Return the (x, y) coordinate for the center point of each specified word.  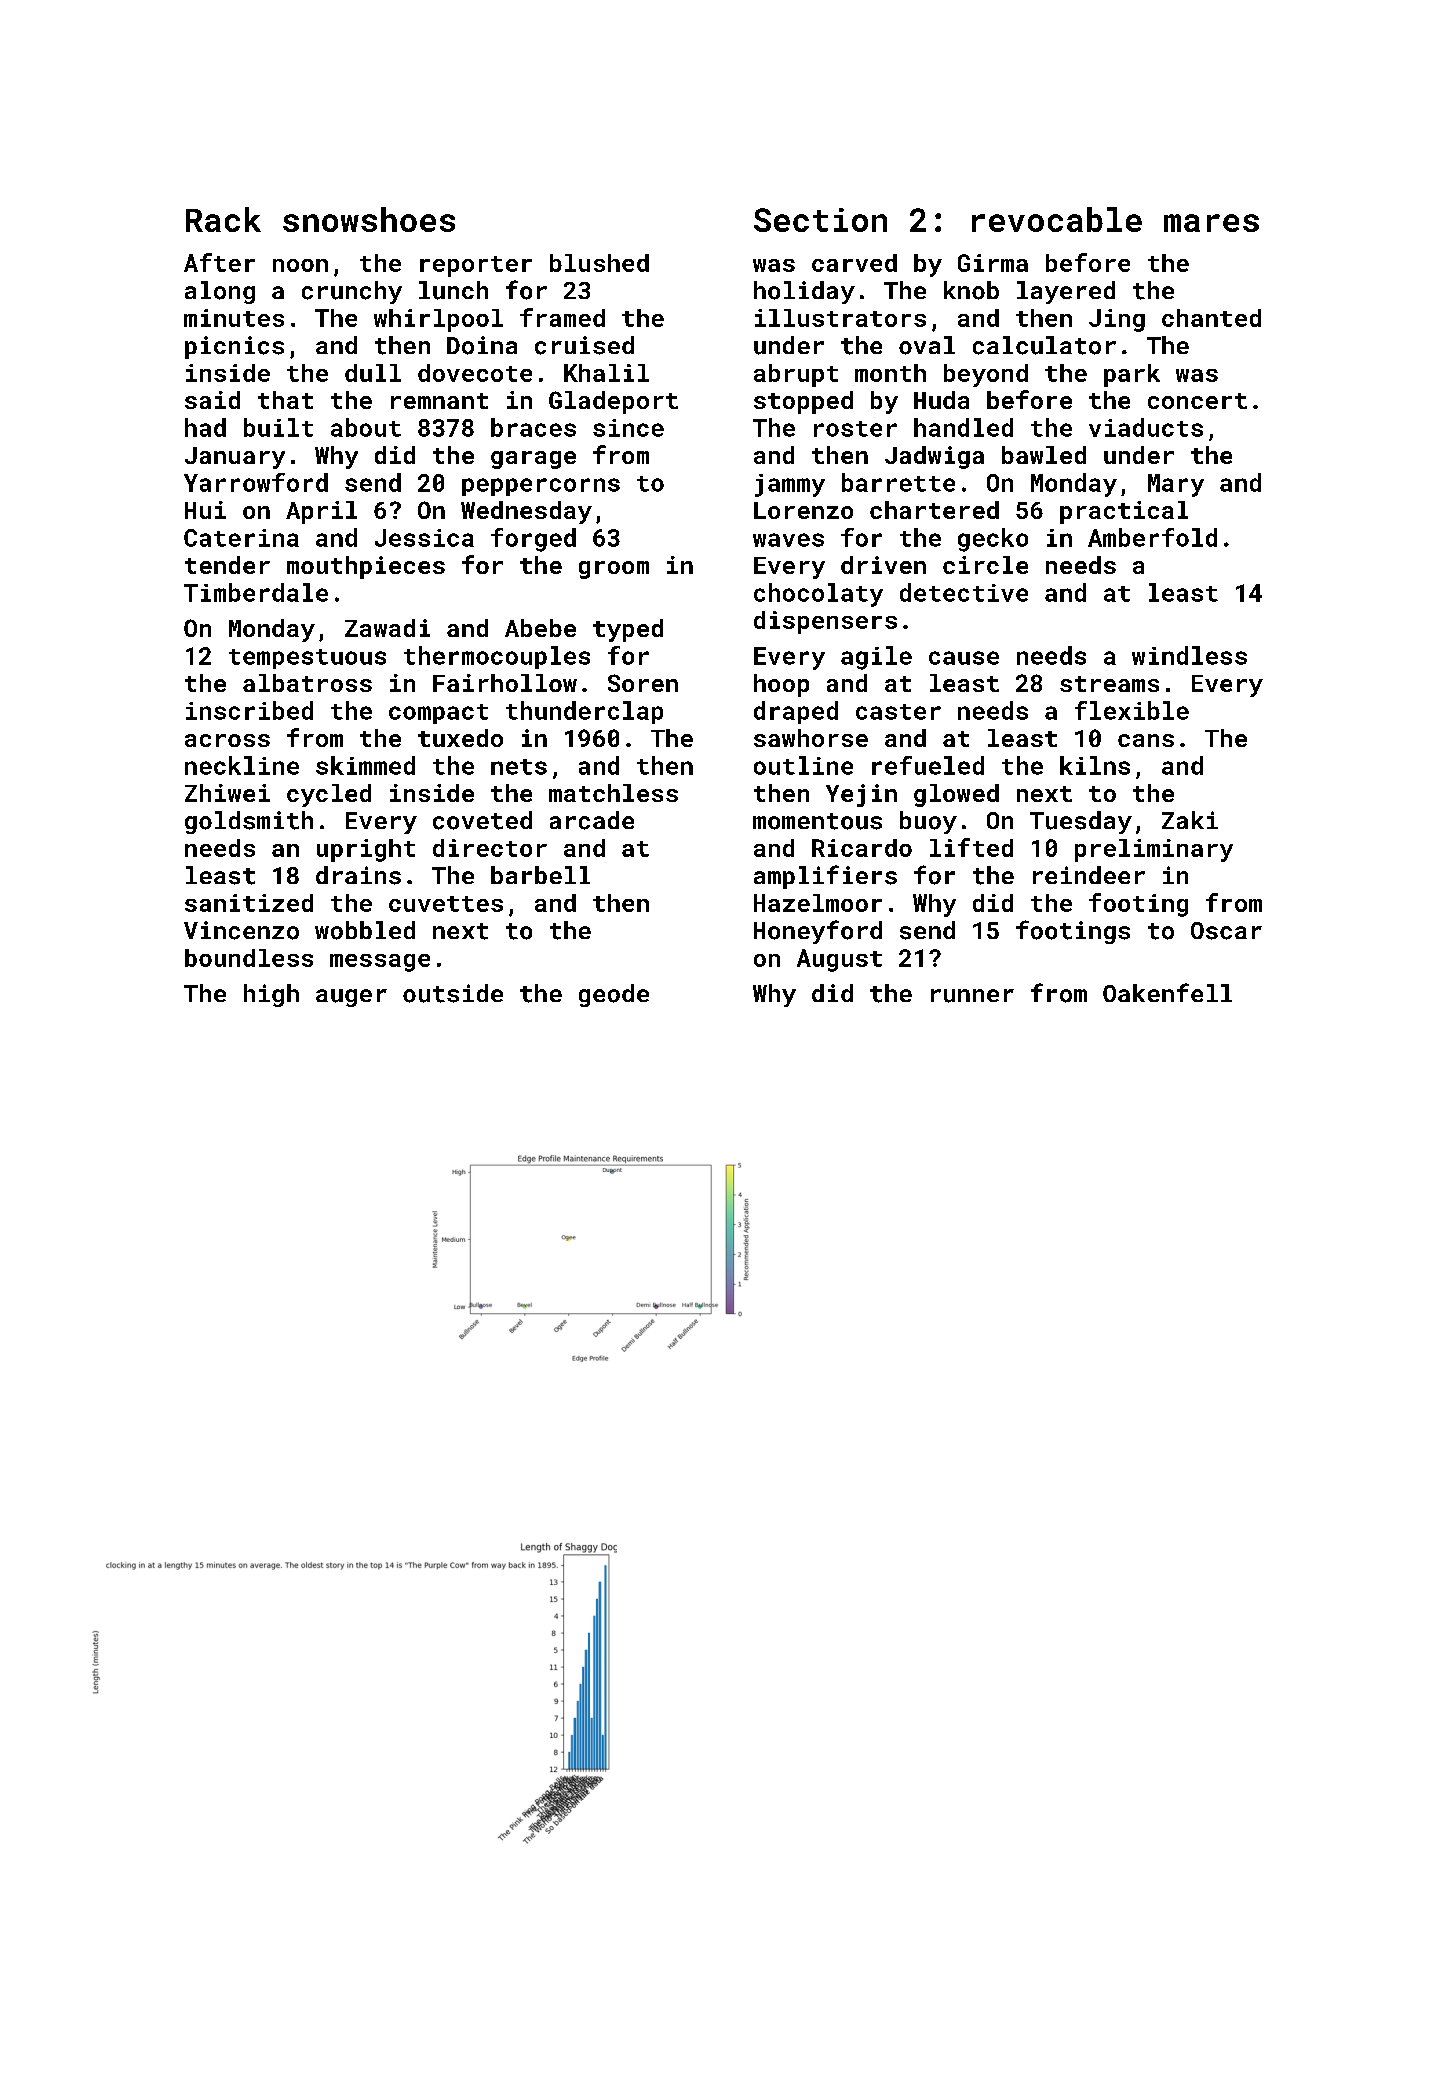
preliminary (1154, 850)
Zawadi (387, 628)
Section (820, 220)
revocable (1057, 219)
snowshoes (369, 219)
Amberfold (1152, 537)
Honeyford (818, 932)
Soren (643, 683)
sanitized (249, 903)
